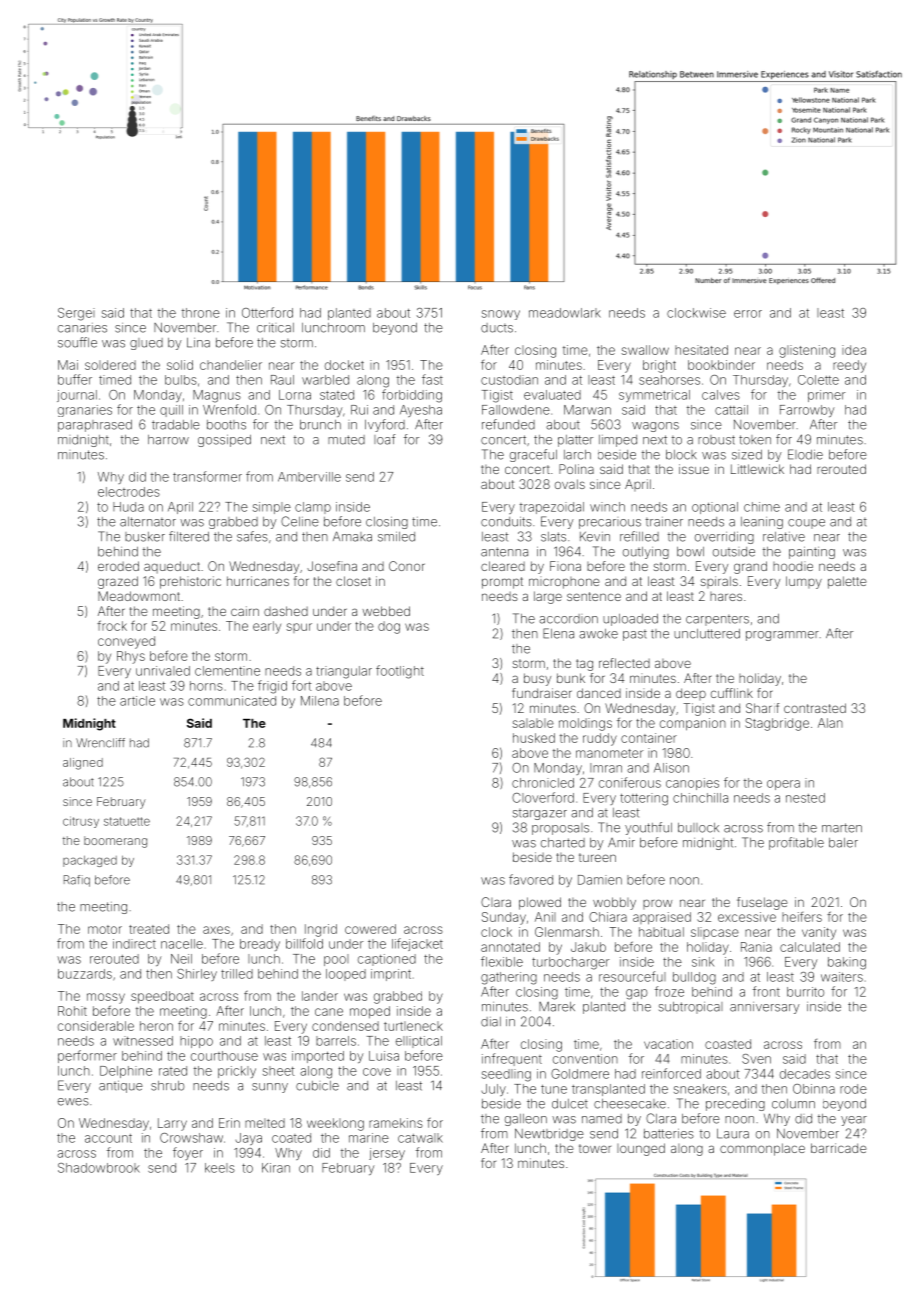 This document has height=1308, width=924. What do you see at coordinates (320, 701) in the document?
I see `Milena` at bounding box center [320, 701].
